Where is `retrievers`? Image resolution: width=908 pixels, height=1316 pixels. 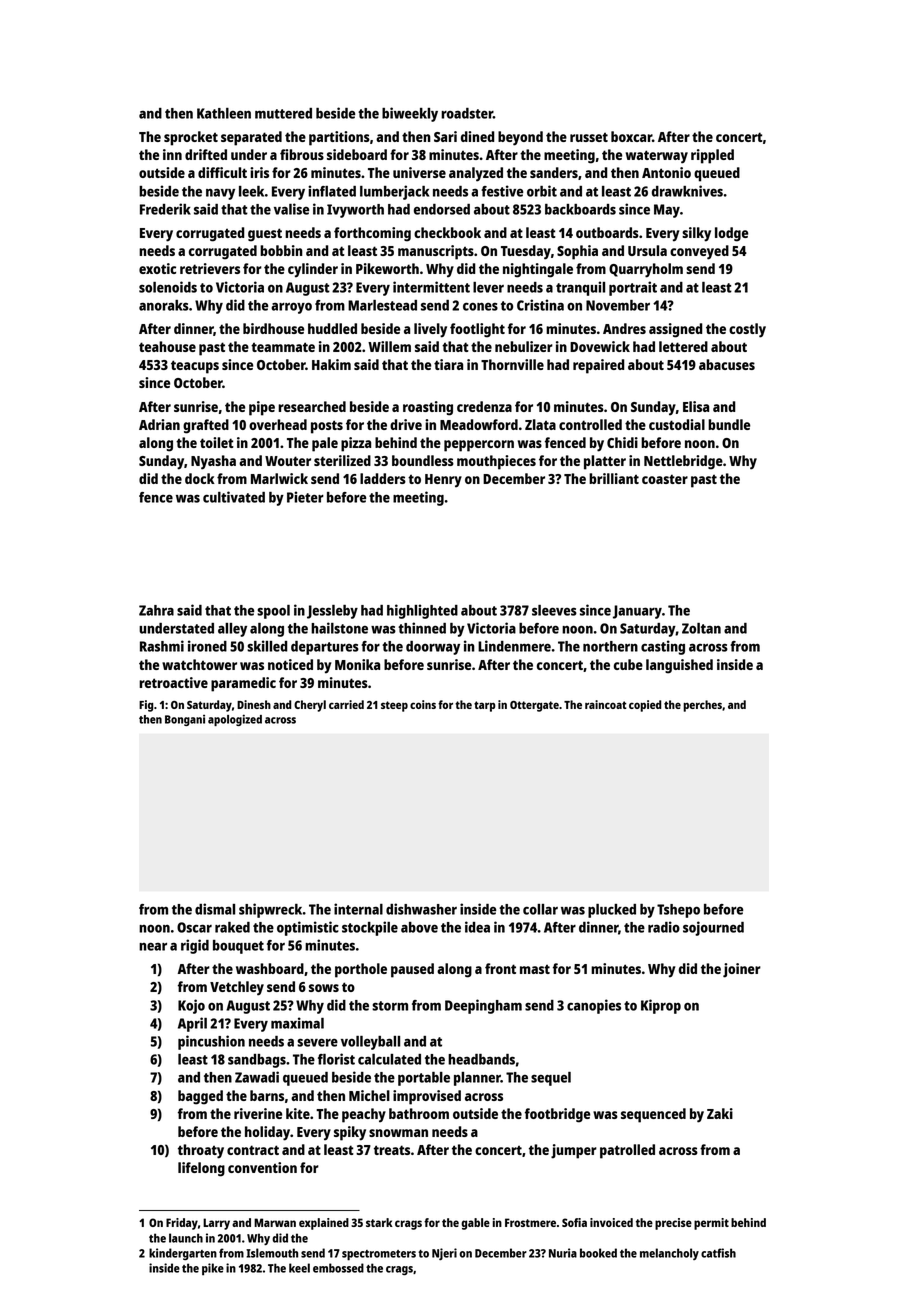 retrievers is located at coordinates (210, 268).
